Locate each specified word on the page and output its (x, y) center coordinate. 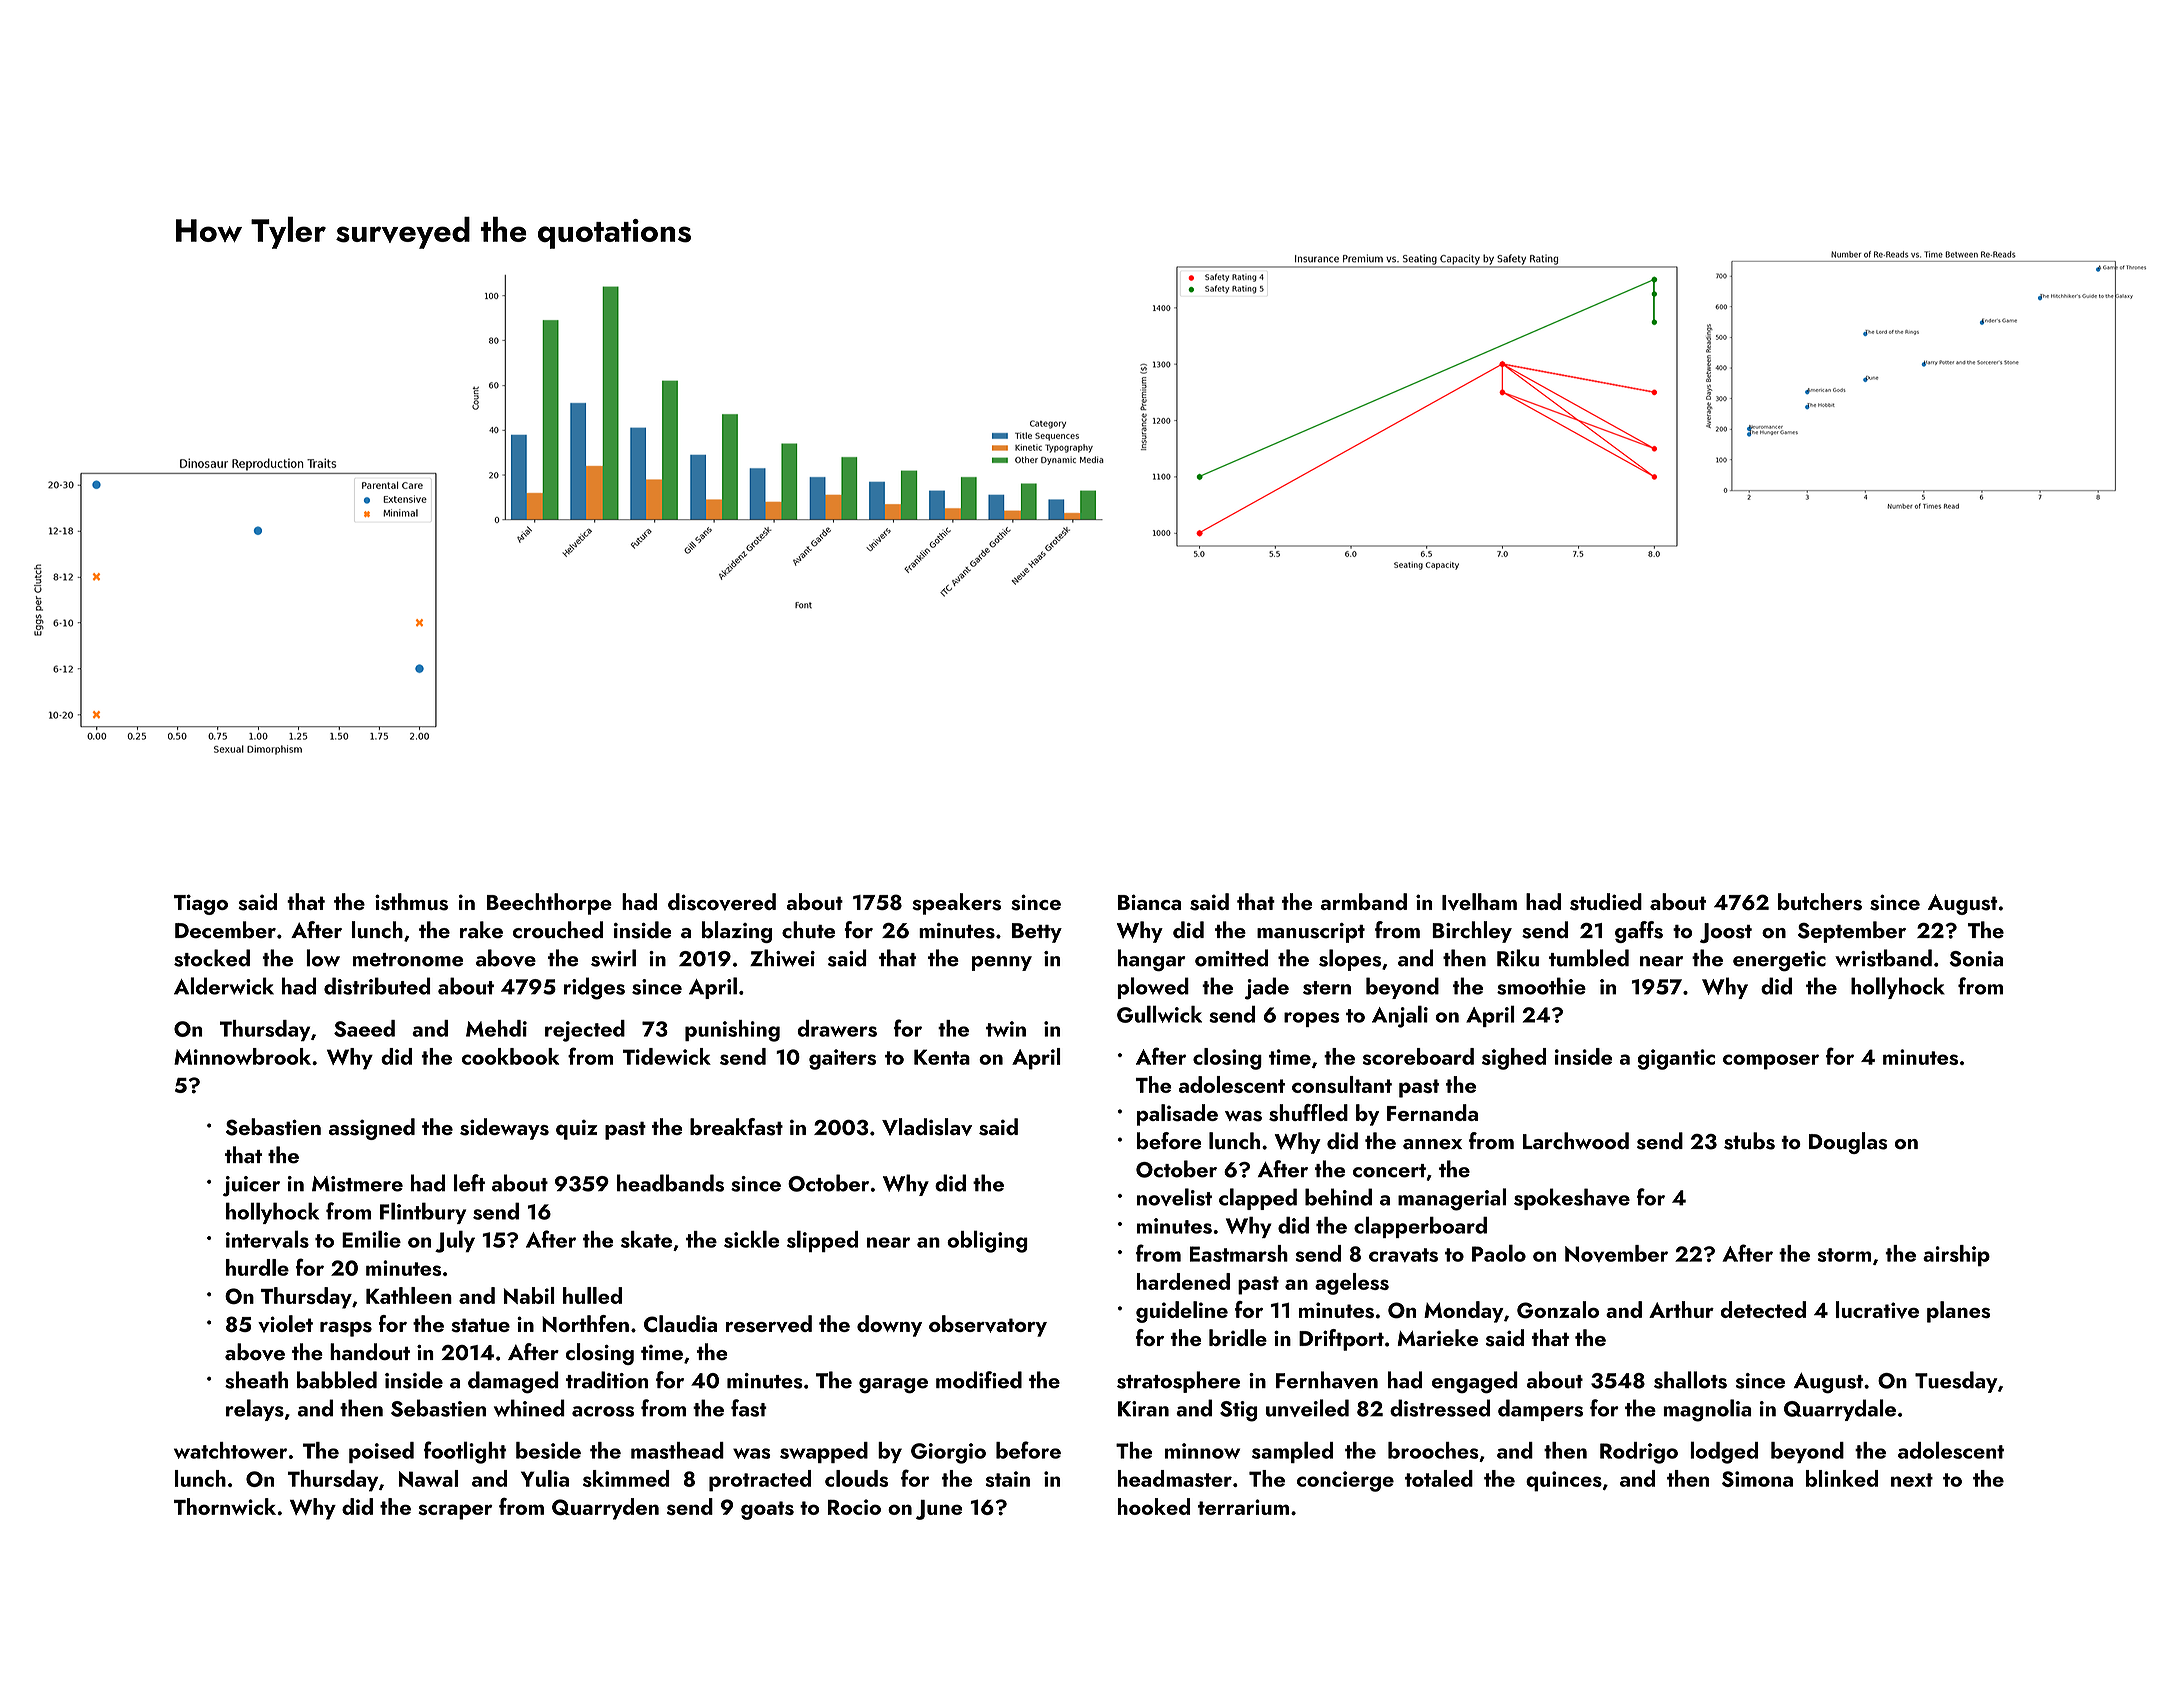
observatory (988, 1326)
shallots (1690, 1380)
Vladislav (927, 1127)
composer (1771, 1062)
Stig (1239, 1411)
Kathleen (409, 1295)
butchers (1820, 902)
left (469, 1183)
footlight (465, 1452)
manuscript (1311, 933)
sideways (504, 1129)
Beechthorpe (549, 904)
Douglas (1848, 1143)
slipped (822, 1241)
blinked (1842, 1478)
